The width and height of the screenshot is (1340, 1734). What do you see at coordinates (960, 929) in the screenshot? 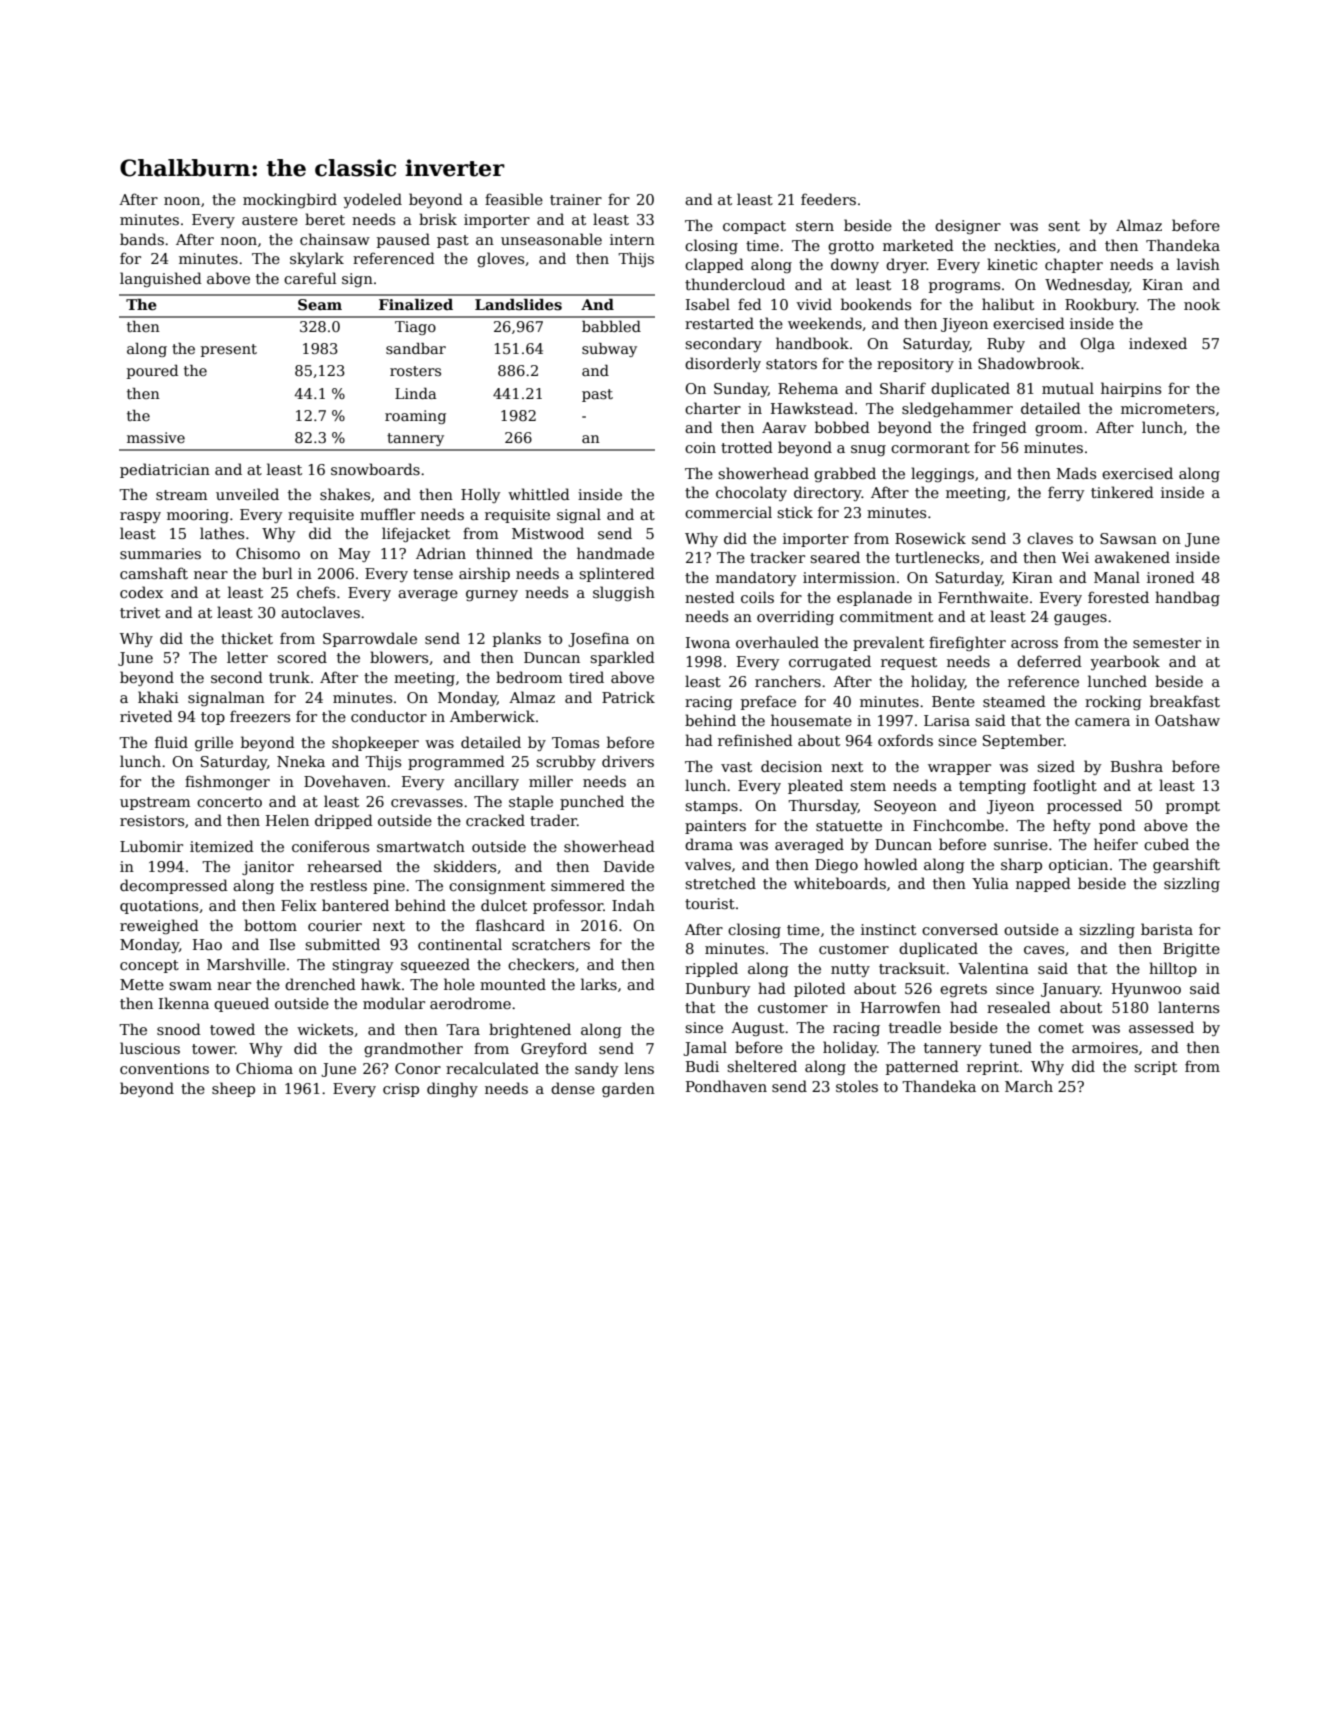
I see `conversed` at bounding box center [960, 929].
